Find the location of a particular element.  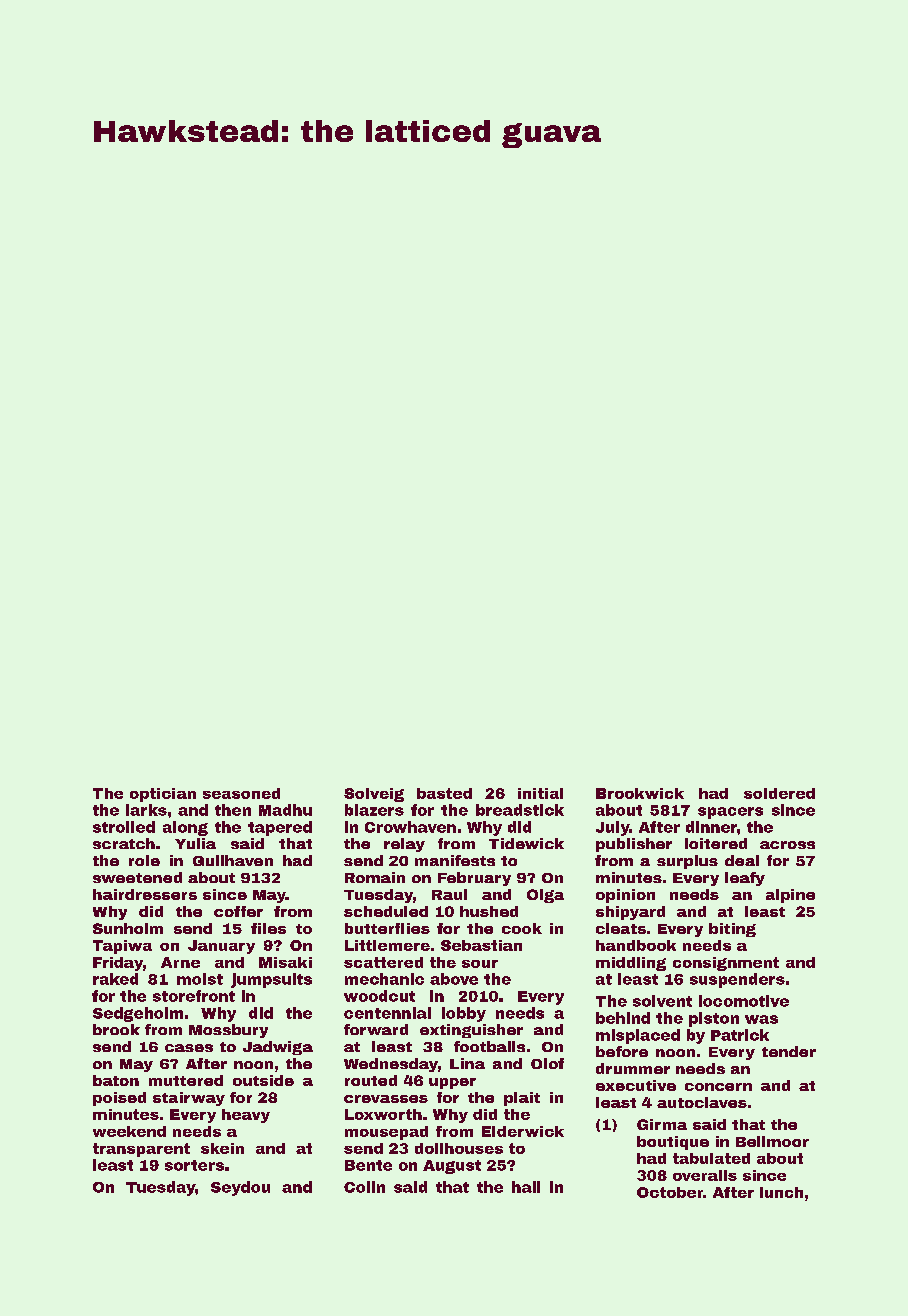

mousepad is located at coordinates (386, 1133).
